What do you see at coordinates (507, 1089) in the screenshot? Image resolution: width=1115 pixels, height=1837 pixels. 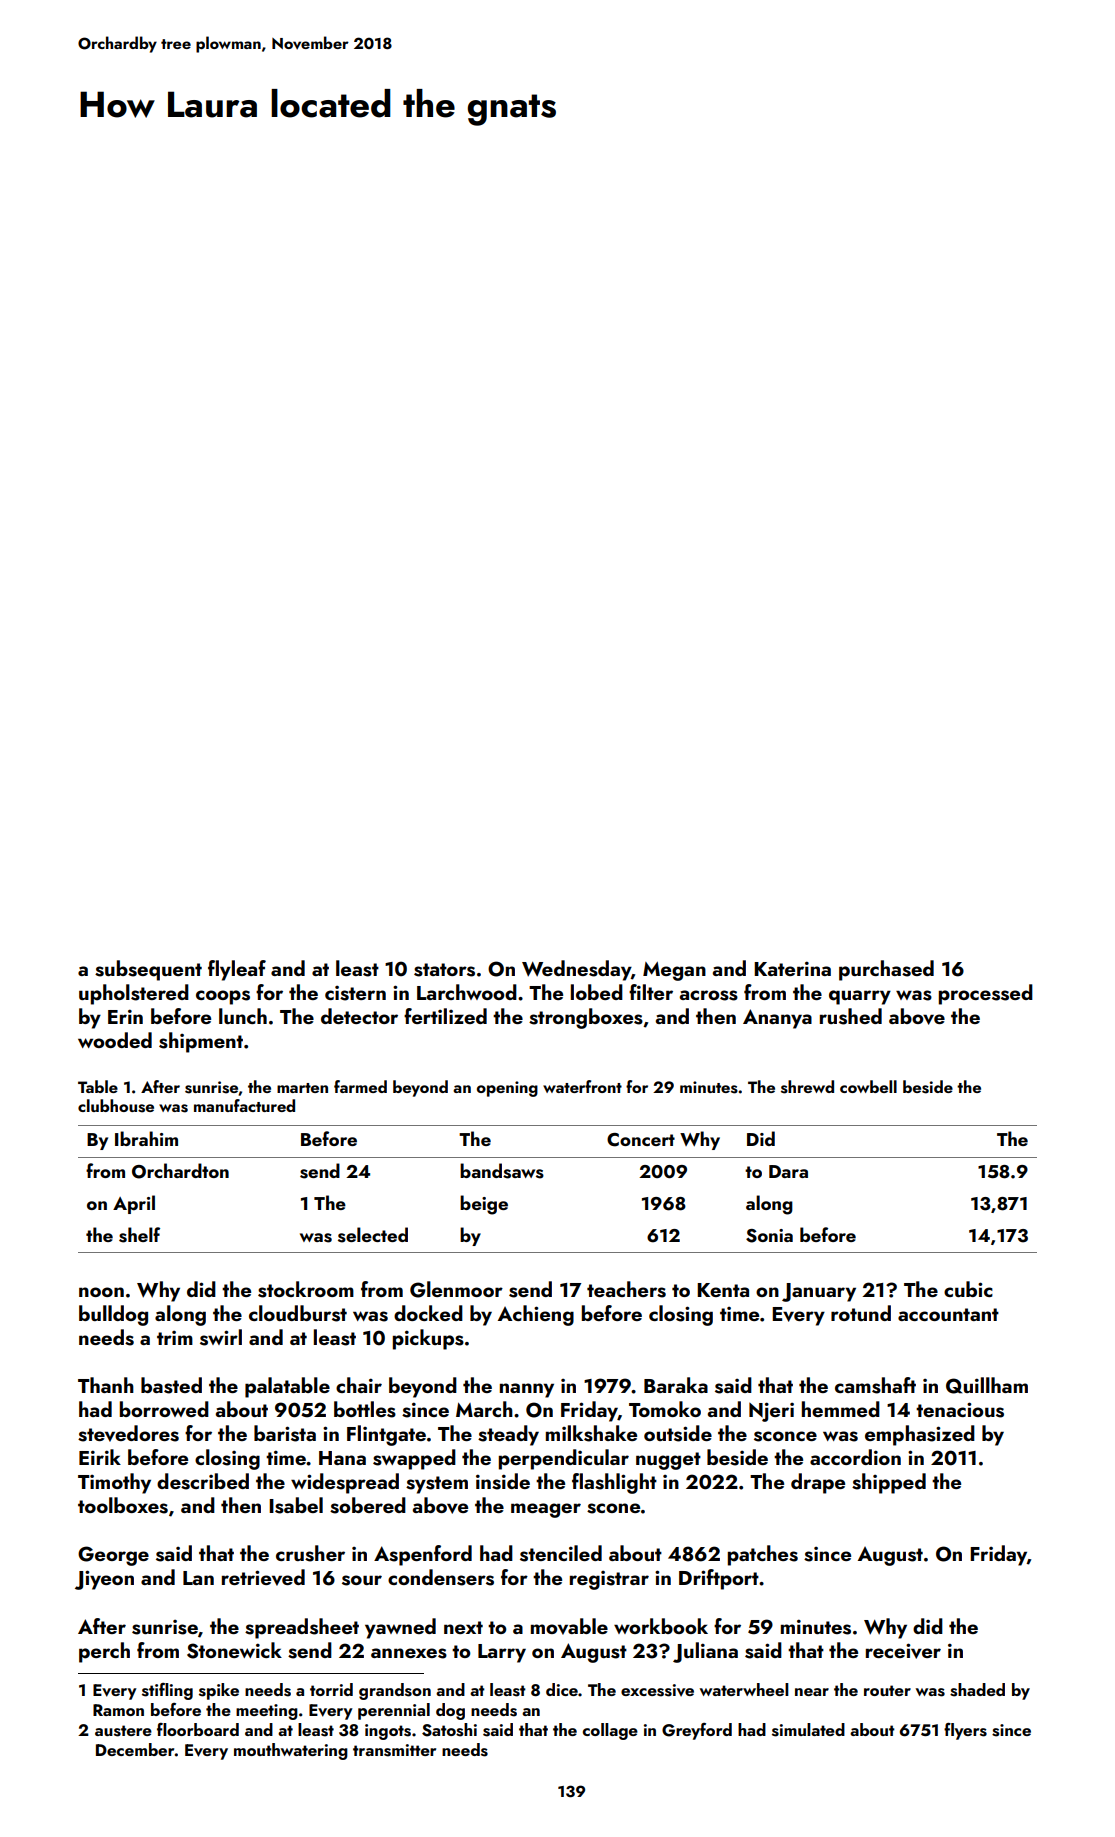 I see `opening` at bounding box center [507, 1089].
